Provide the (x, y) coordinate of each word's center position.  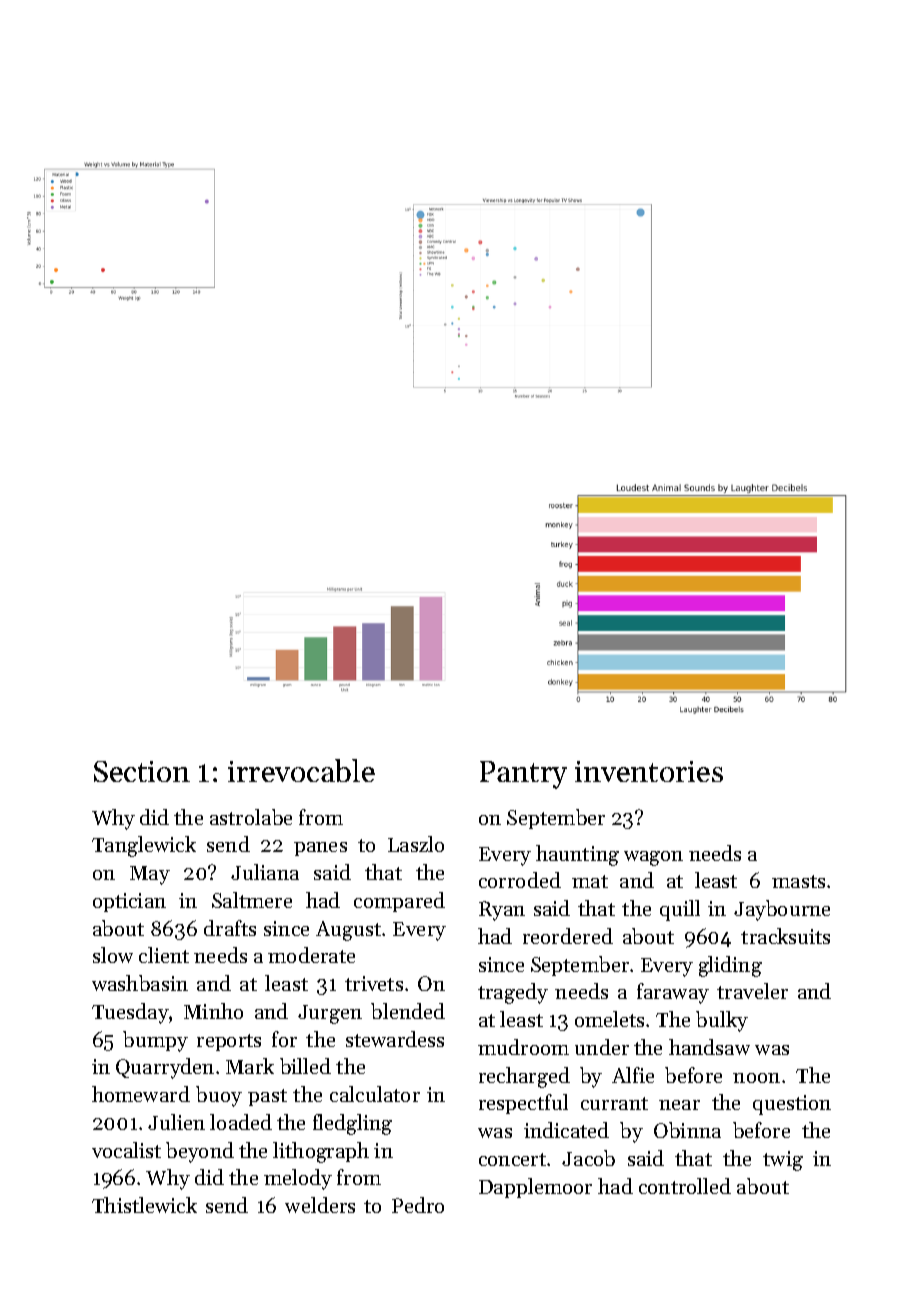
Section (142, 771)
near (679, 1105)
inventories (649, 771)
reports (229, 1042)
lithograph (321, 1152)
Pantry (523, 775)
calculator (375, 1094)
